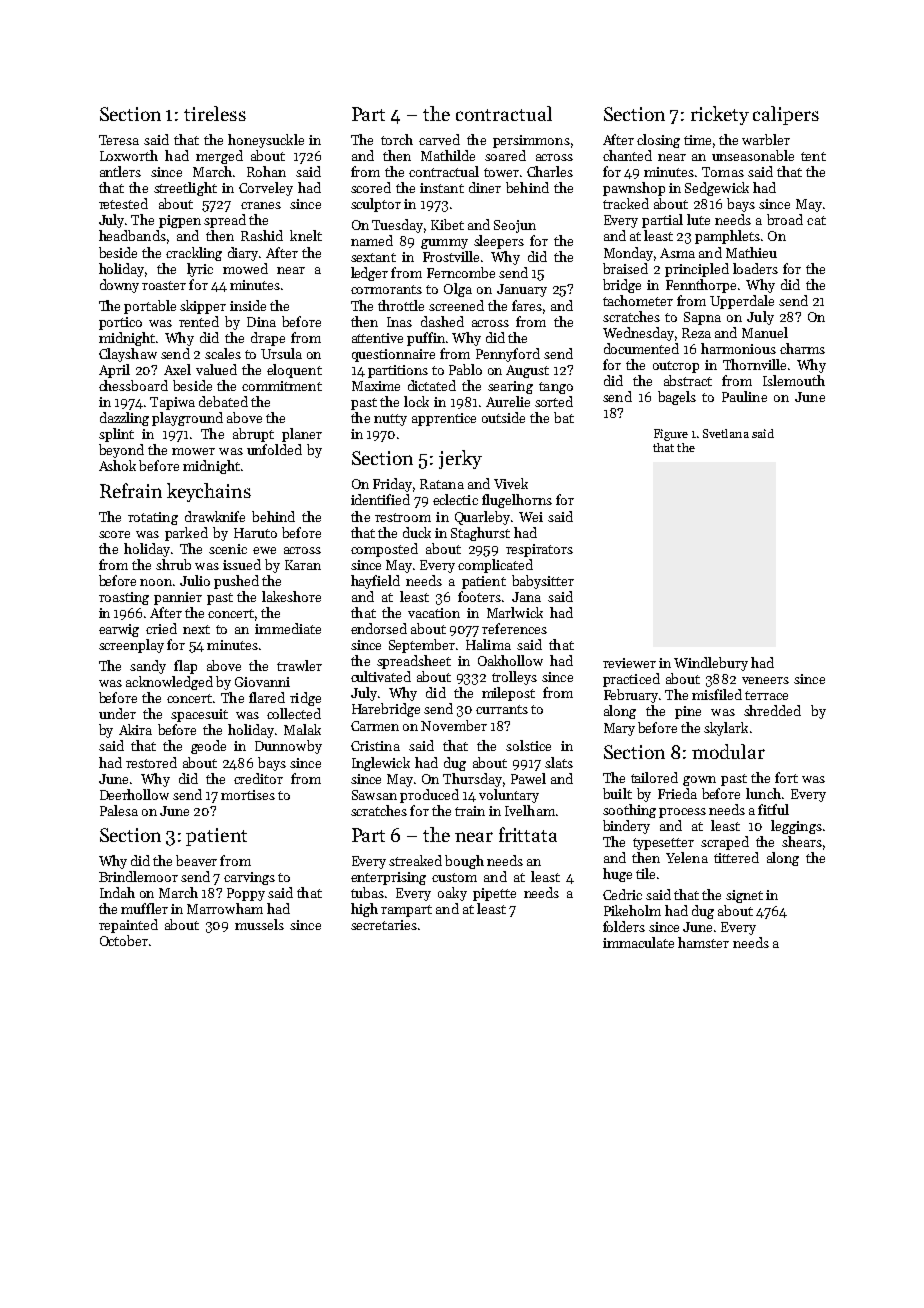  I want to click on typesetter, so click(663, 844).
